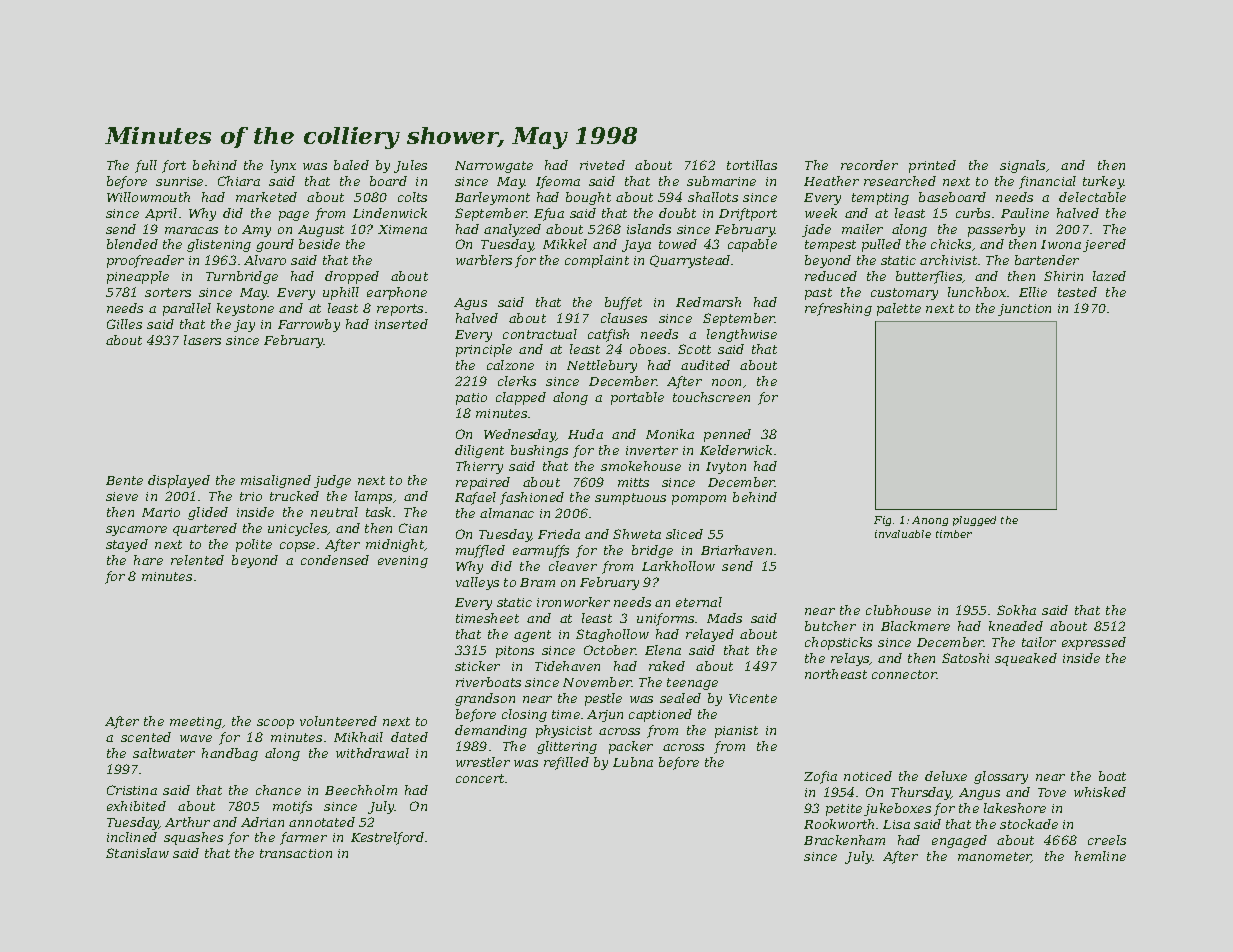 This screenshot has height=952, width=1233. I want to click on riveted, so click(602, 165).
